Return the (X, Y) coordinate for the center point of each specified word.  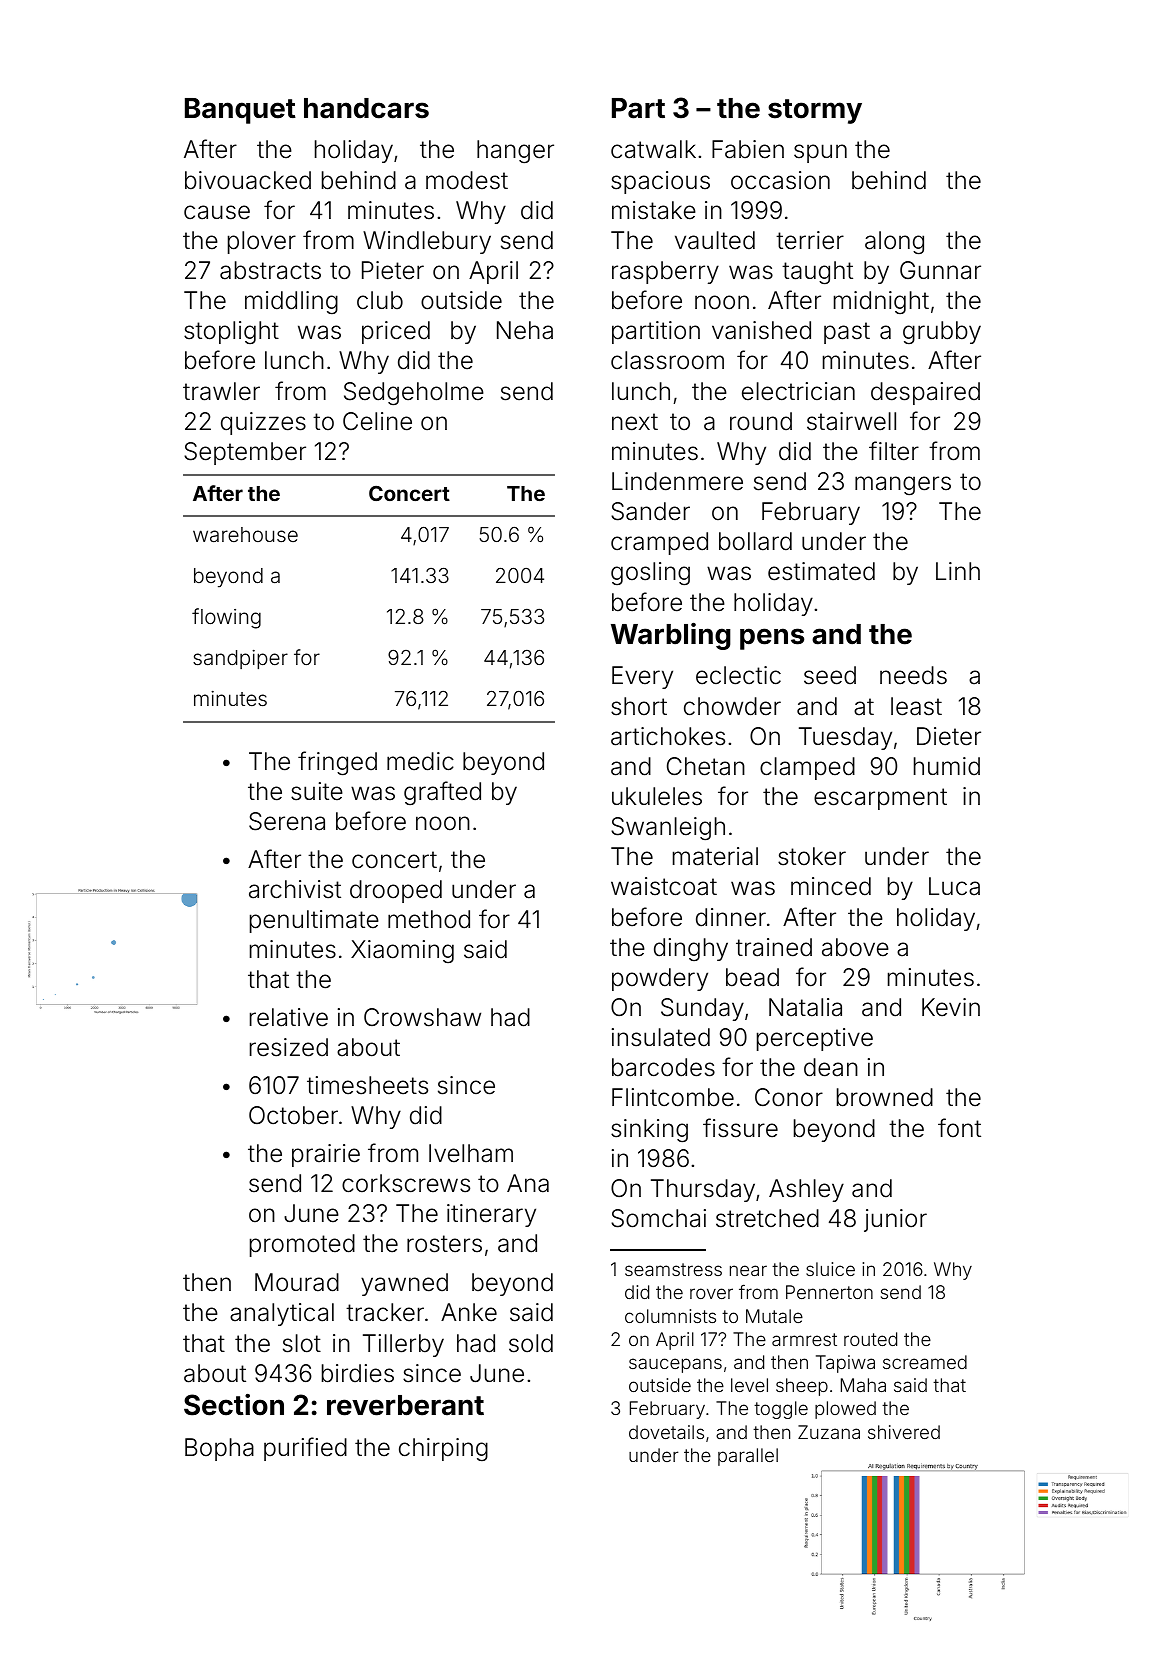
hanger (515, 151)
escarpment (880, 799)
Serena (287, 821)
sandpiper (240, 659)
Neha (525, 330)
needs (913, 675)
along (894, 242)
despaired (925, 393)
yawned (404, 1284)
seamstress (673, 1269)
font (959, 1128)
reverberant (405, 1405)
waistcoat (664, 886)
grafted (442, 793)
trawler (221, 391)
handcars (366, 108)
